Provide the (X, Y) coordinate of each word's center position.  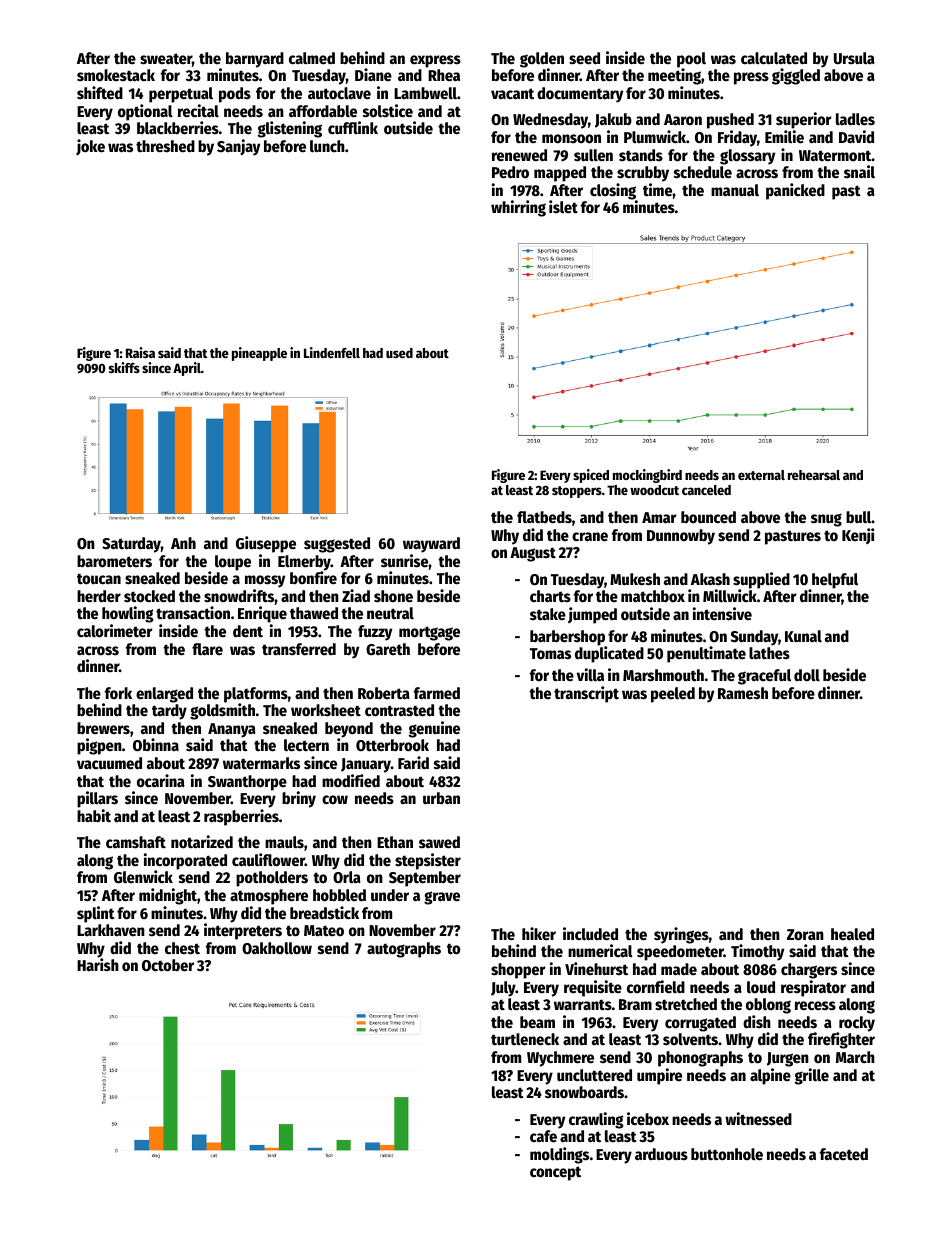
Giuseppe (266, 544)
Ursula (854, 58)
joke (90, 147)
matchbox (653, 596)
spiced (591, 476)
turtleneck (525, 1039)
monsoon (571, 139)
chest (182, 948)
